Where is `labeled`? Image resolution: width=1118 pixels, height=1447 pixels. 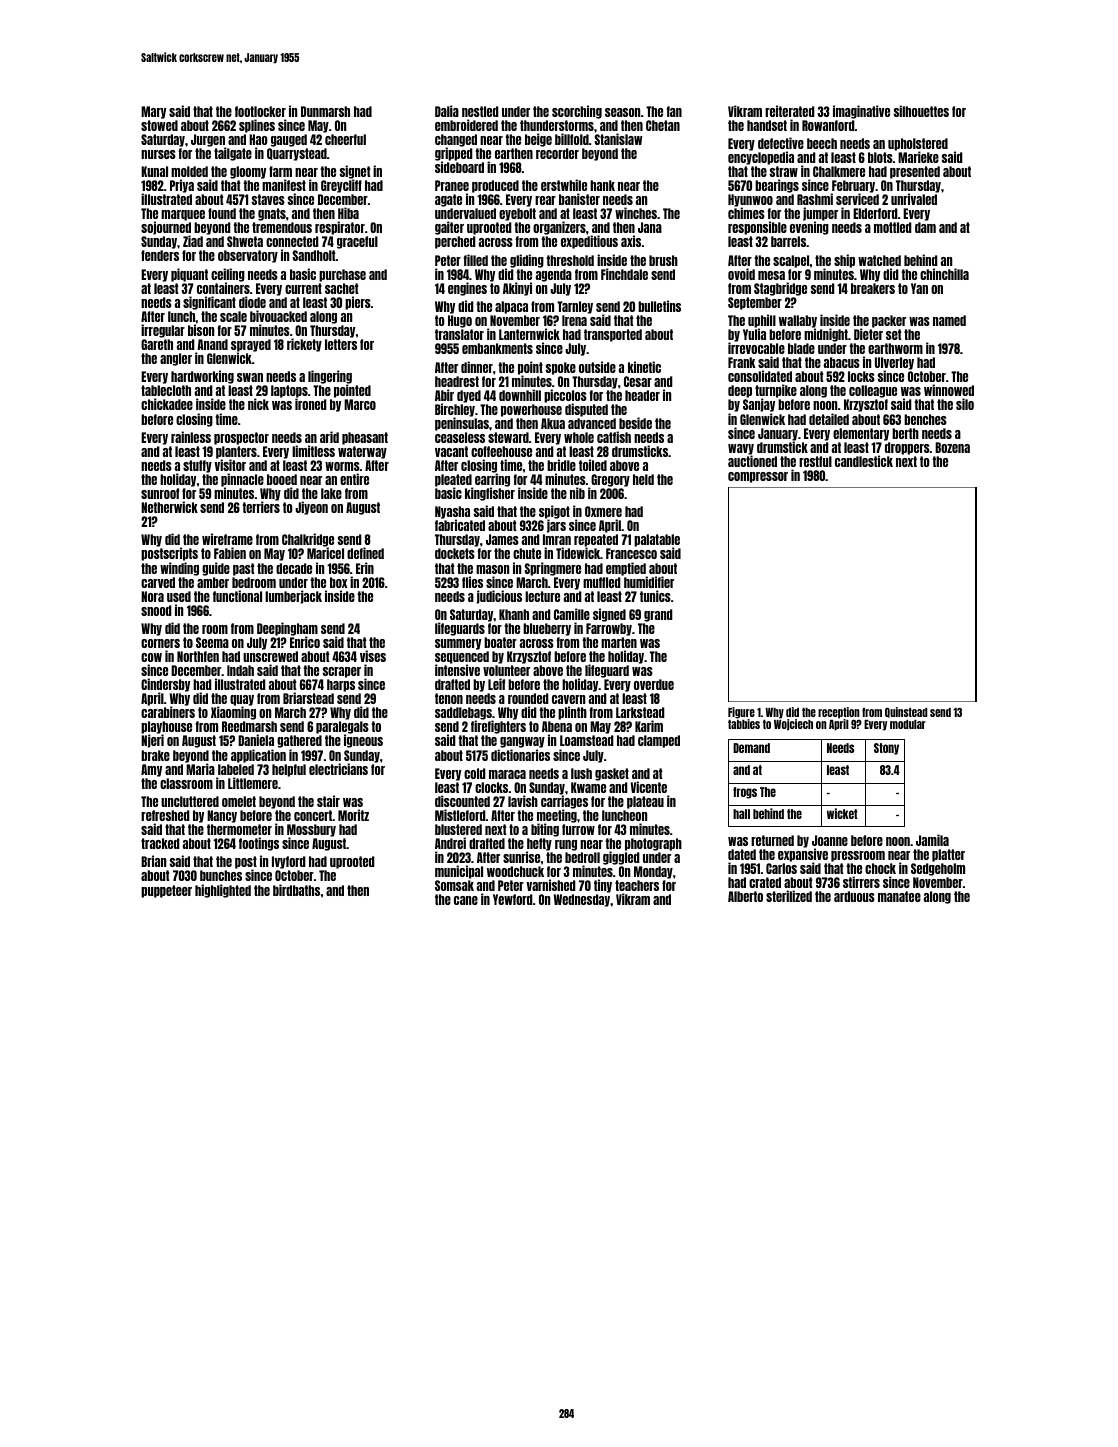
labeled is located at coordinates (236, 769).
